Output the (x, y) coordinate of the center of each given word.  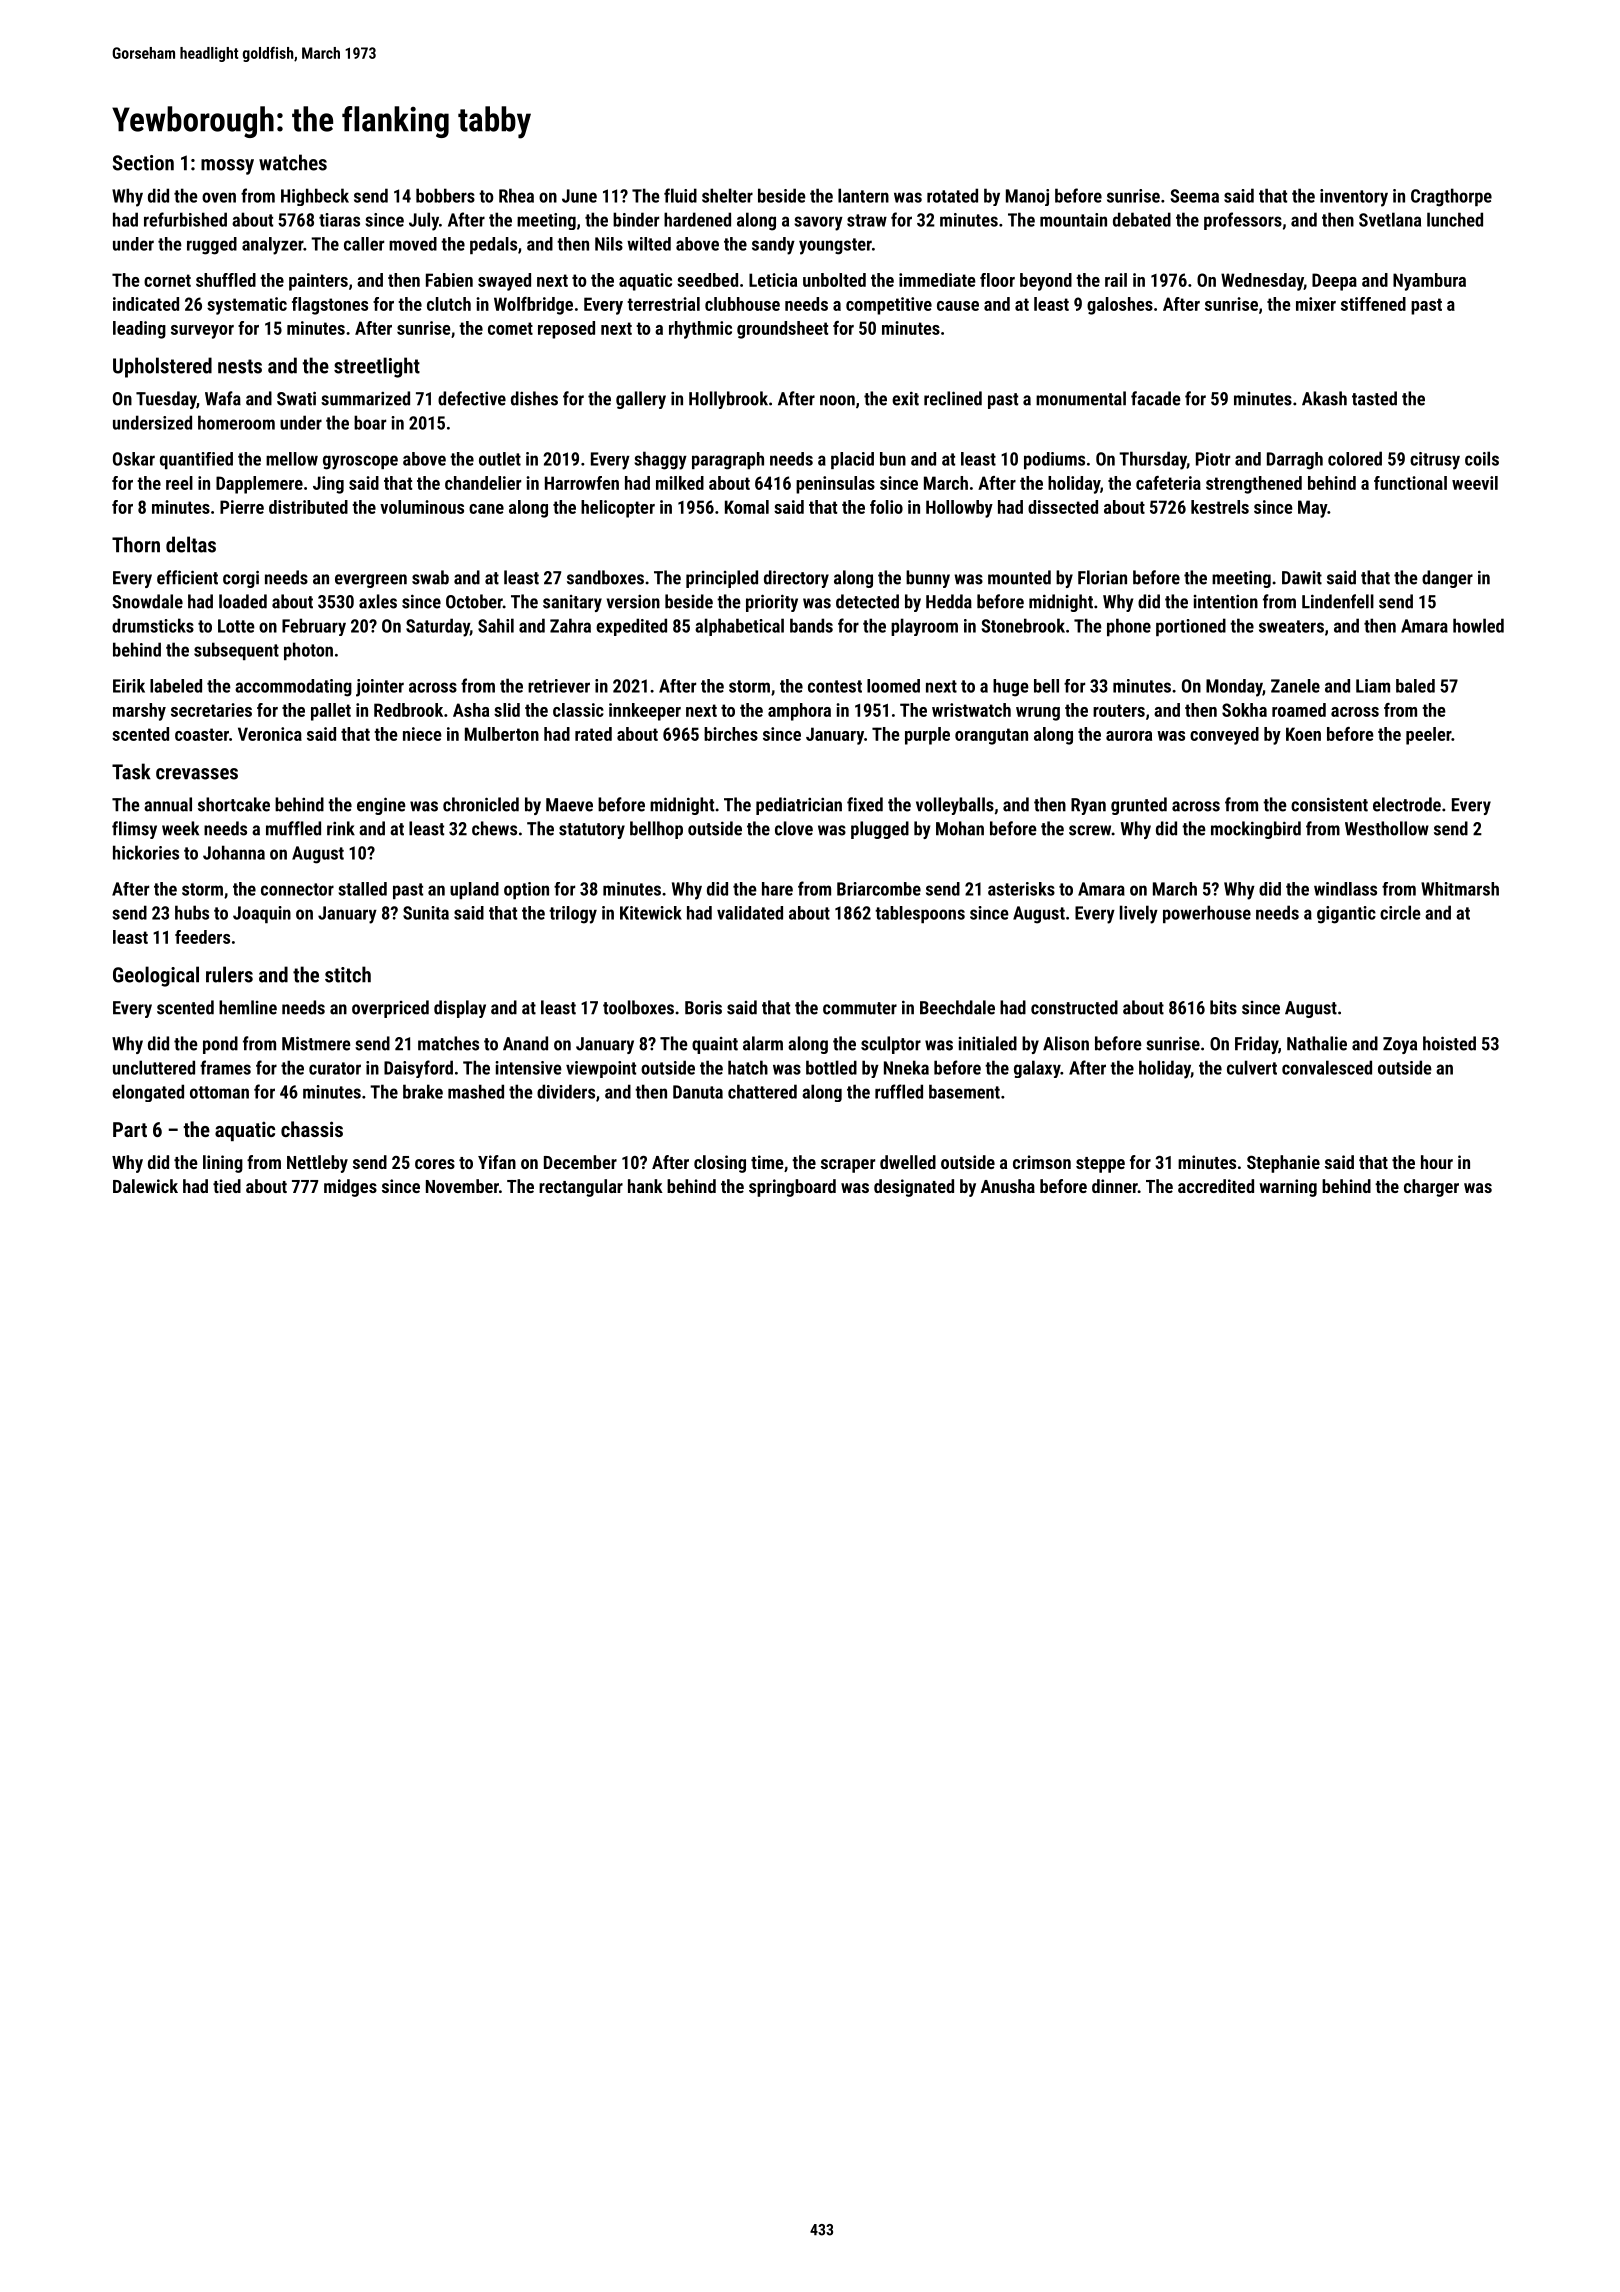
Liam (1373, 686)
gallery (641, 400)
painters (318, 282)
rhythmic (700, 330)
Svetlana (1390, 219)
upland (474, 890)
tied (227, 1186)
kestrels (1220, 507)
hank (645, 1186)
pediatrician (799, 806)
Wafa (223, 398)
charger (1431, 1188)
